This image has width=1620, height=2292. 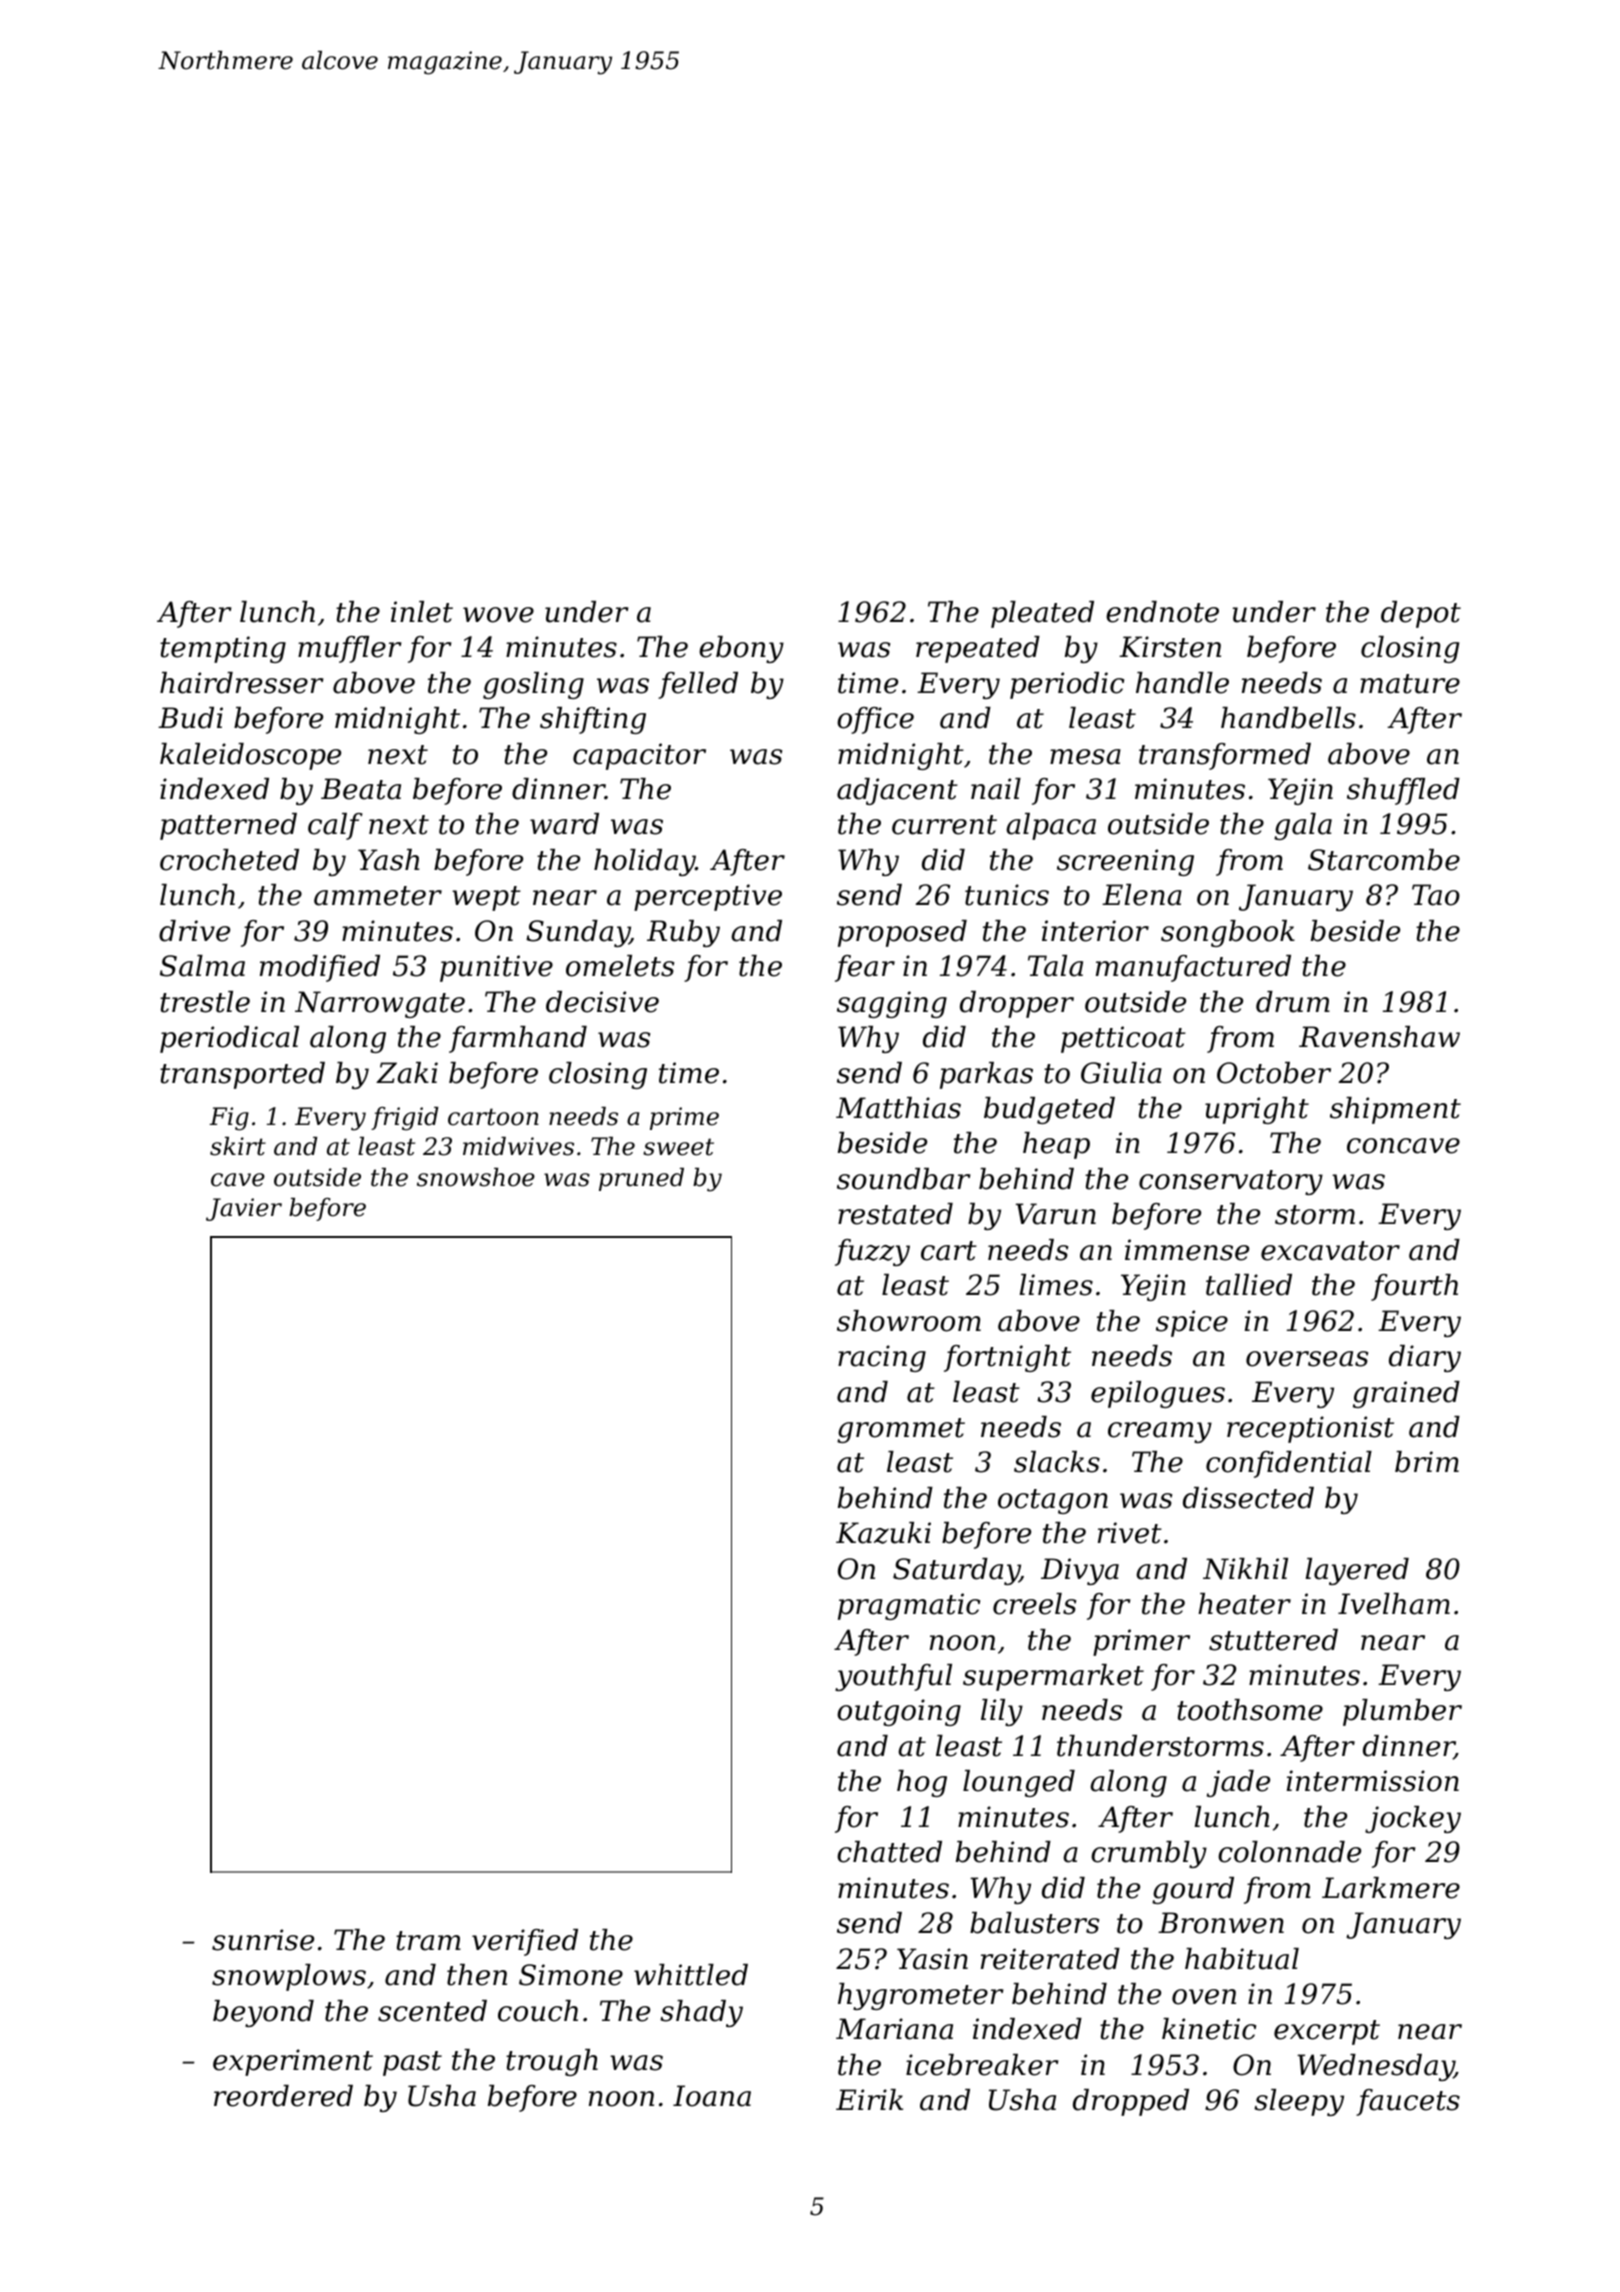 I want to click on Javier, so click(x=244, y=1209).
